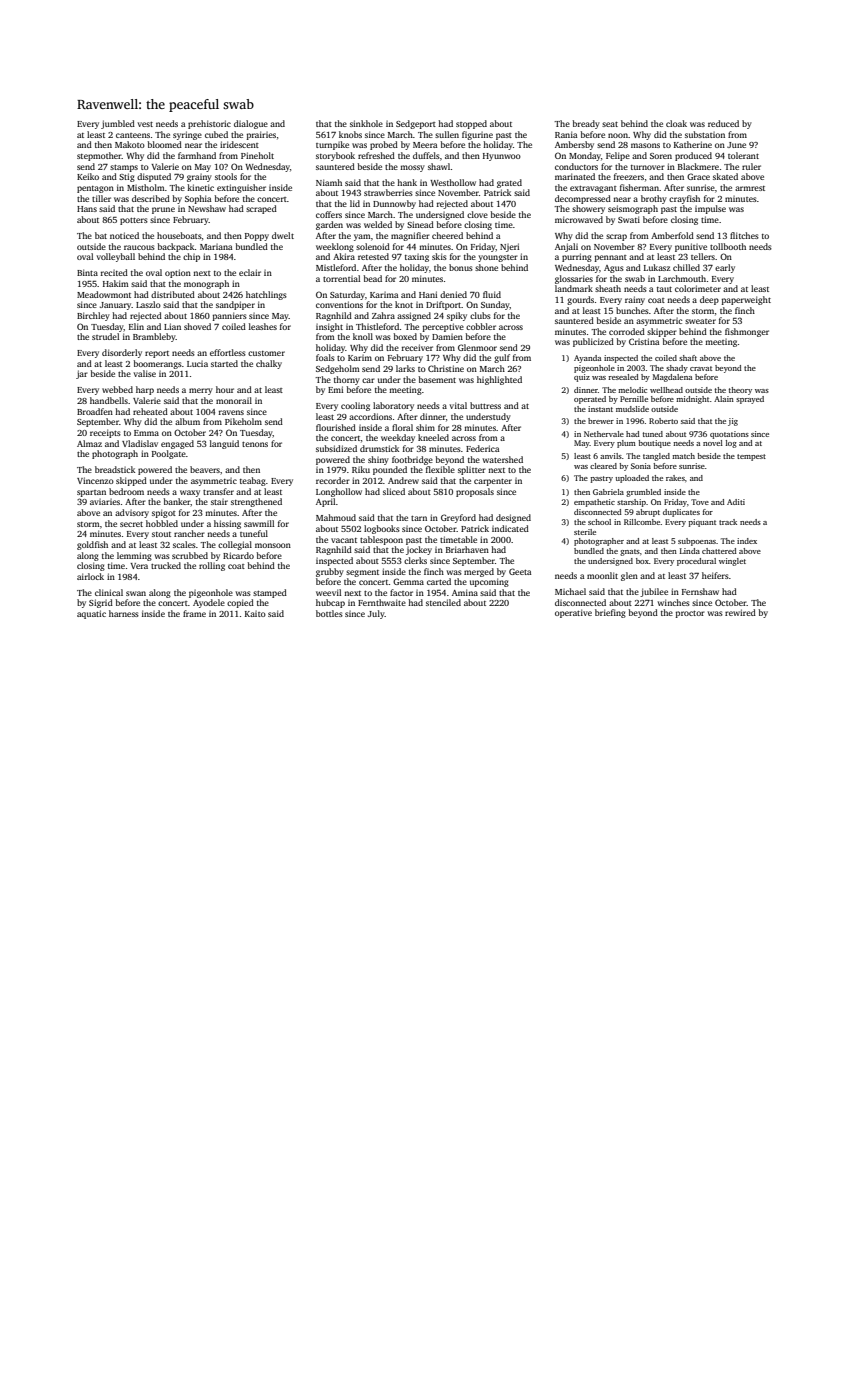 The image size is (849, 1400). What do you see at coordinates (90, 576) in the screenshot?
I see `airlock` at bounding box center [90, 576].
